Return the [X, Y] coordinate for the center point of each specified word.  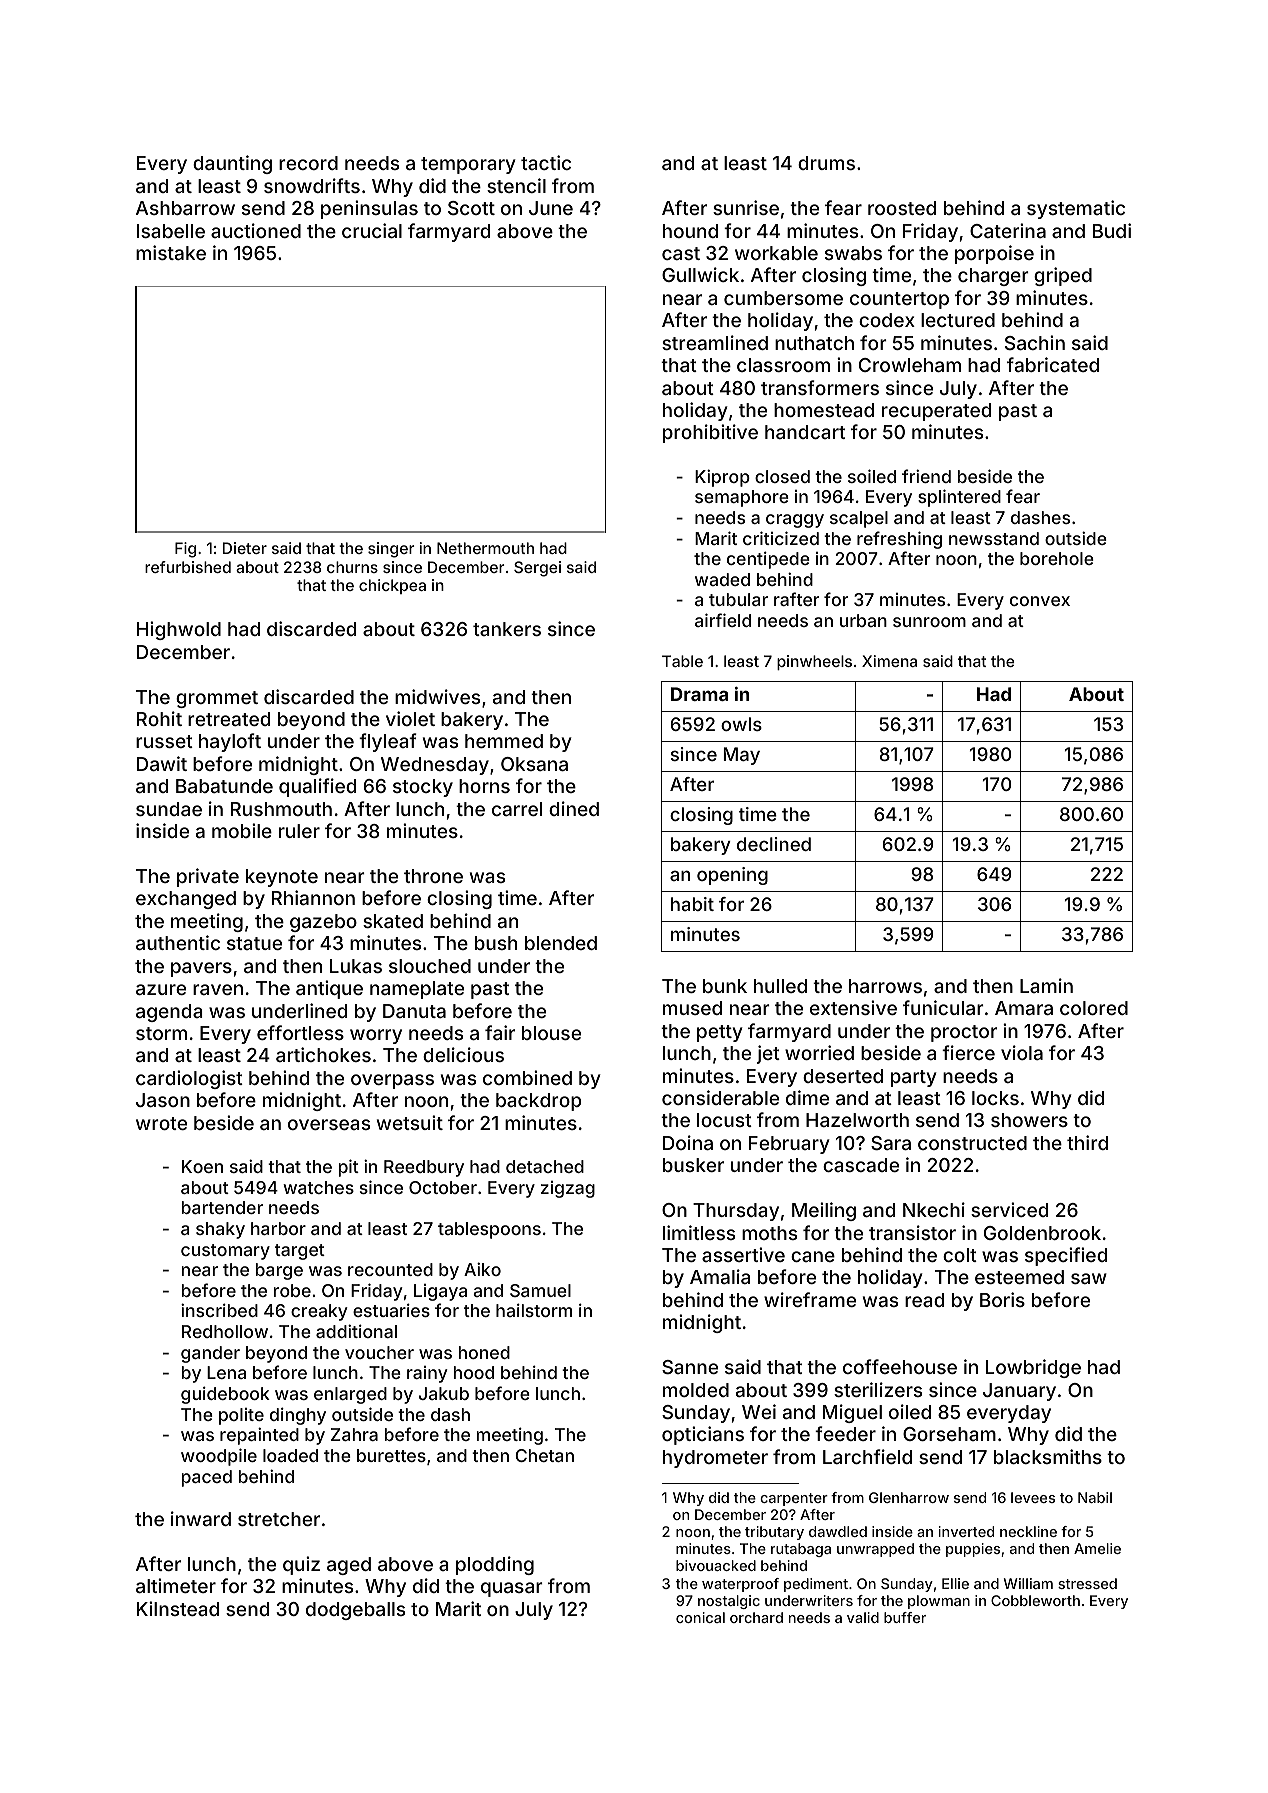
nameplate [417, 990]
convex [1040, 601]
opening [732, 876]
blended [561, 943]
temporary [468, 165]
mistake [171, 252]
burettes [391, 1455]
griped [1063, 276]
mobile [242, 830]
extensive [853, 1007]
